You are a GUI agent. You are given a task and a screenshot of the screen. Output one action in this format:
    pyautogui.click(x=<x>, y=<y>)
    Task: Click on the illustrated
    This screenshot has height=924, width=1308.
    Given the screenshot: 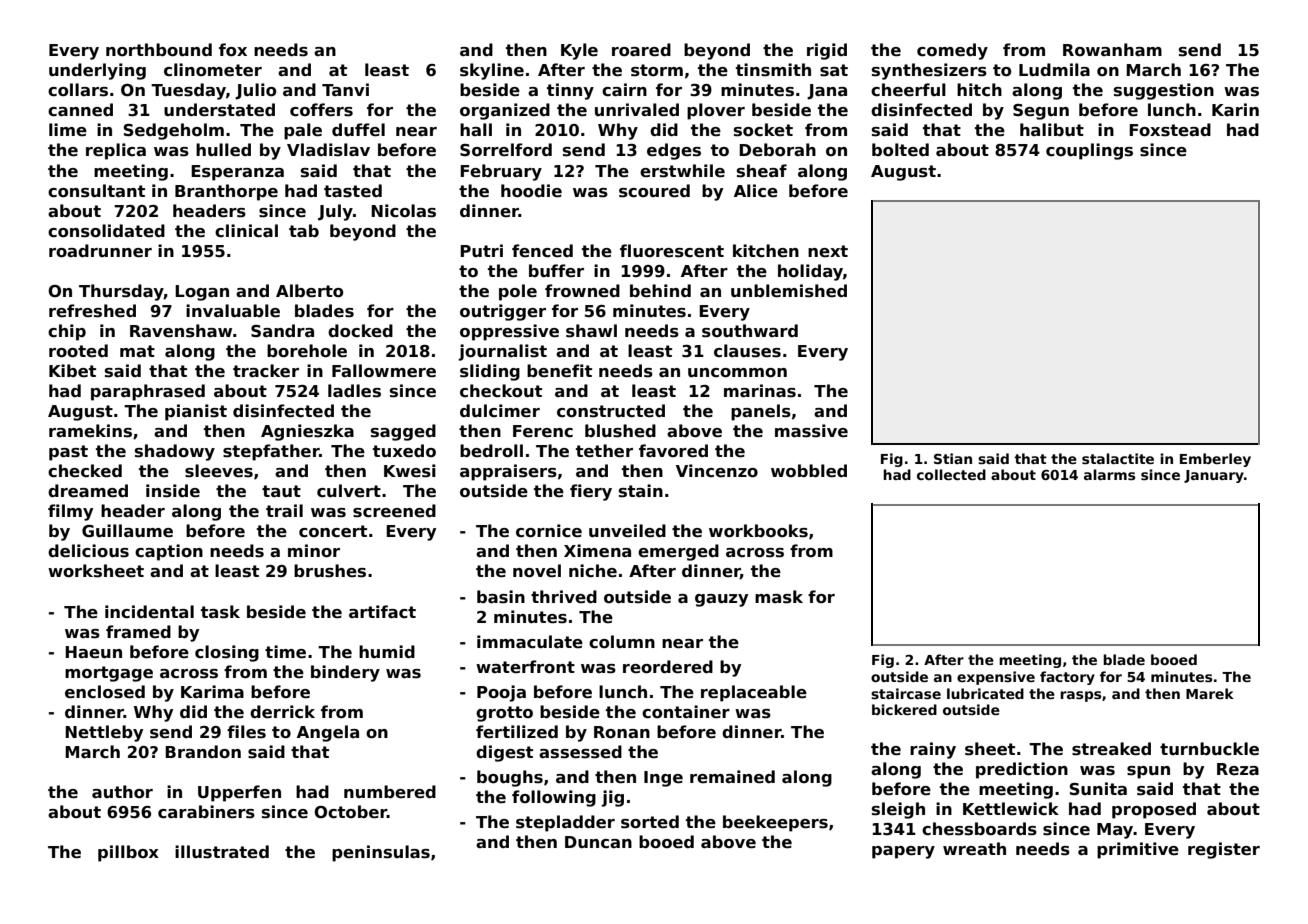 What is the action you would take?
    pyautogui.click(x=222, y=852)
